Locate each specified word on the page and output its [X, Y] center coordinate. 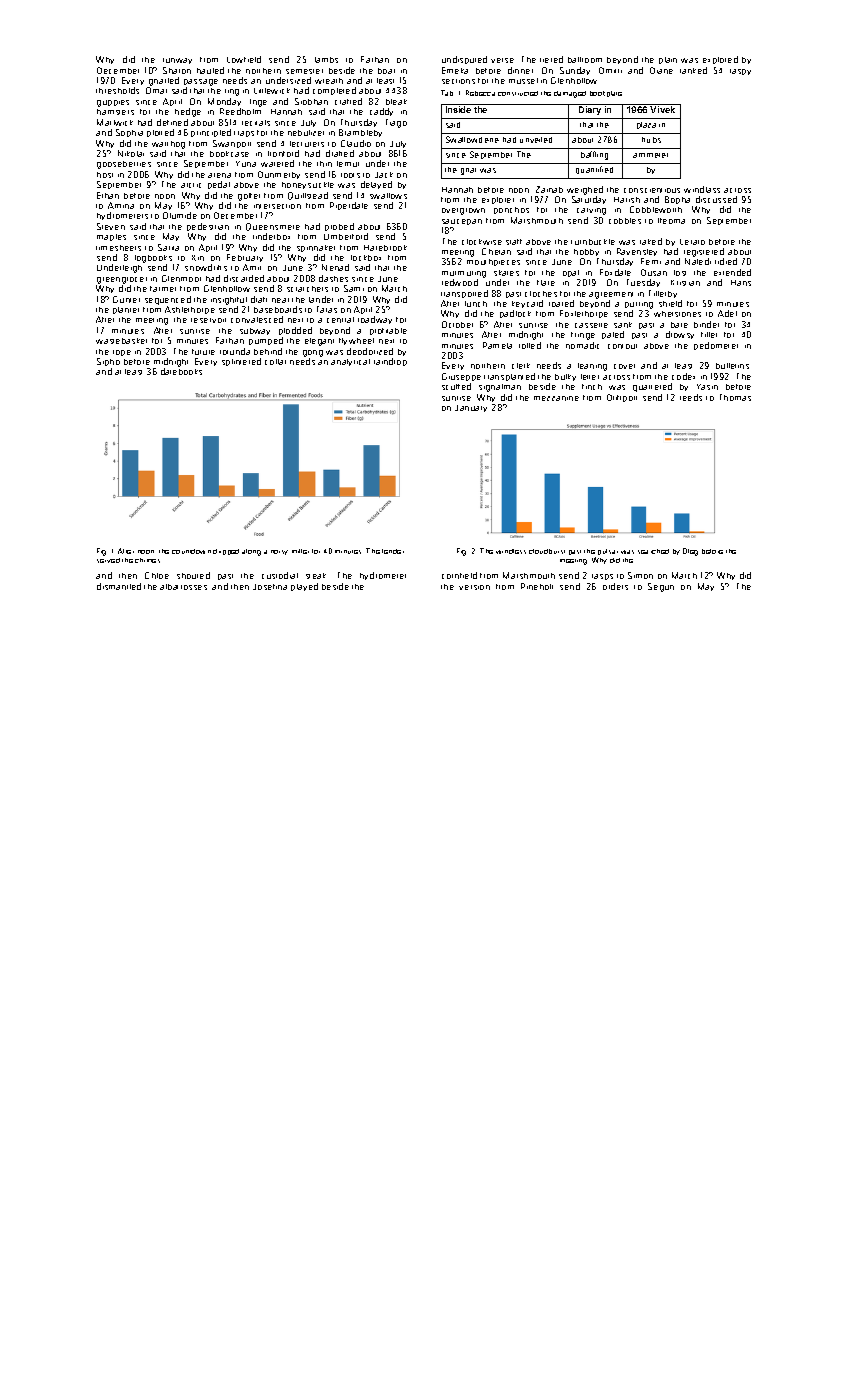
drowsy [680, 335]
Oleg [690, 552]
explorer [498, 200]
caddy [381, 112]
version [474, 587]
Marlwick [115, 122]
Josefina [270, 587]
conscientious [652, 190]
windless [511, 551]
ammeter [650, 155]
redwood [460, 282]
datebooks [181, 371]
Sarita [168, 247]
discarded [244, 278]
